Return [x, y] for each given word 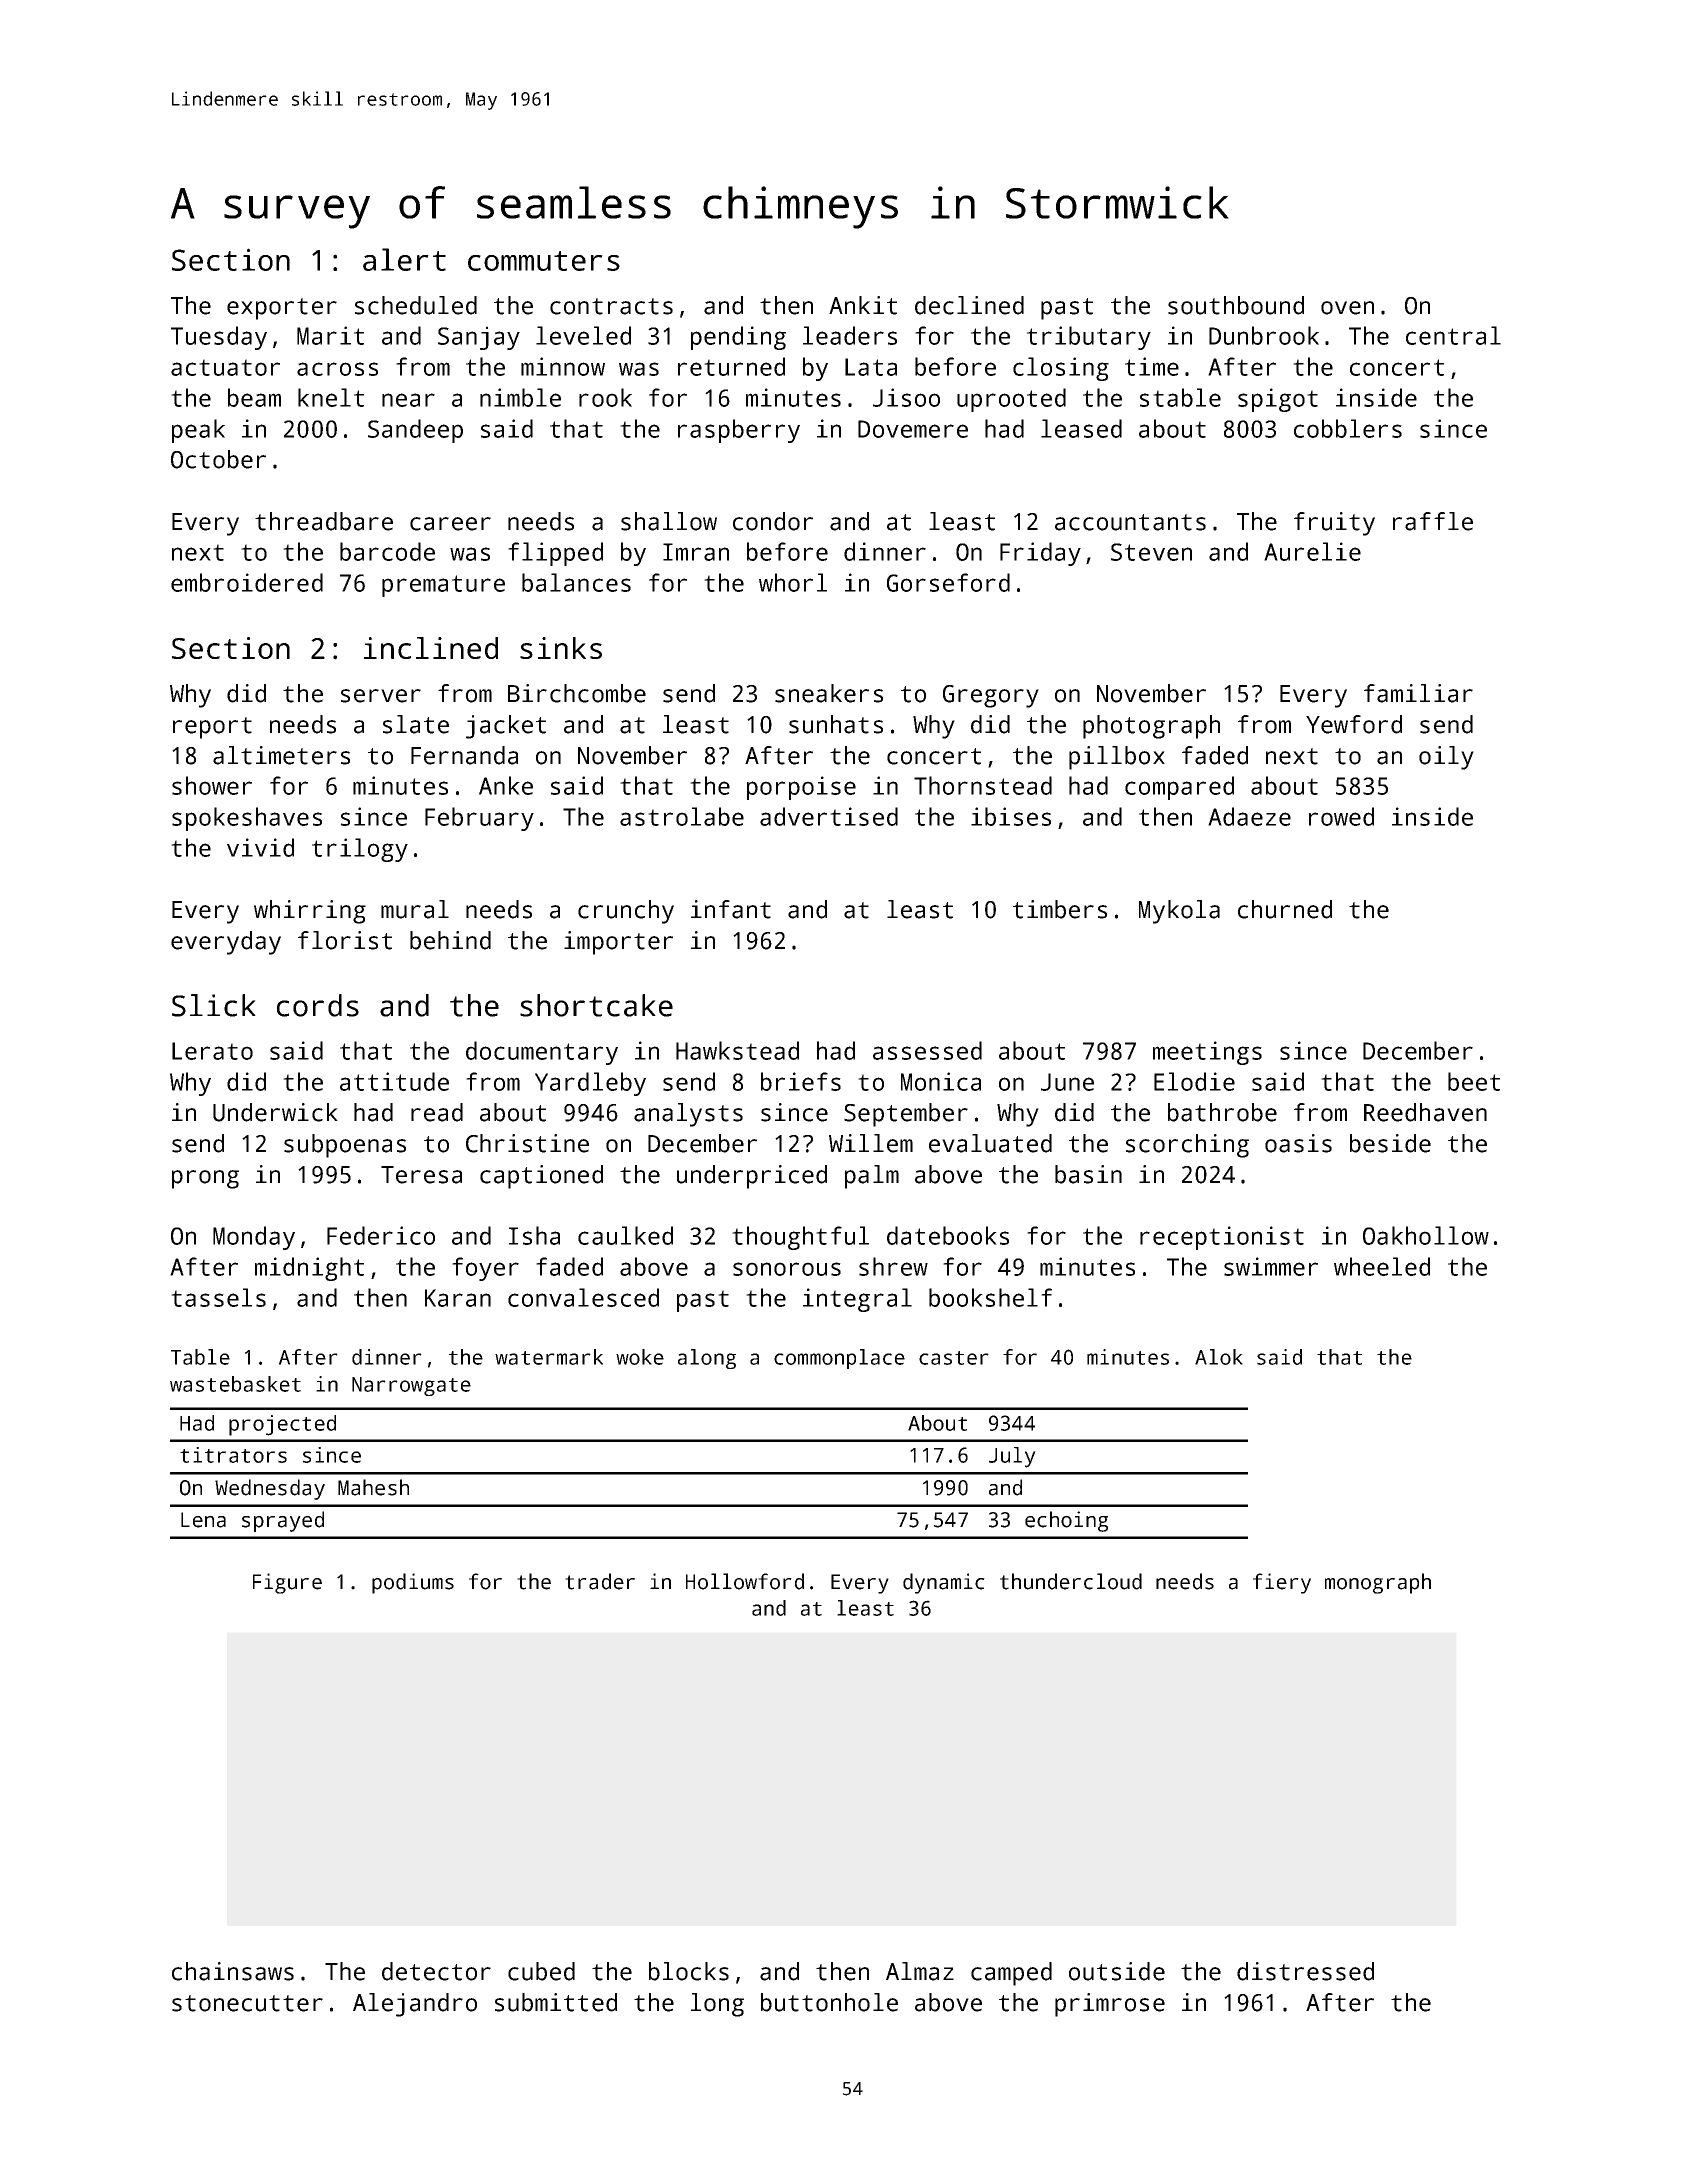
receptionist [1222, 1238]
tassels [218, 1297]
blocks [689, 1971]
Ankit [863, 305]
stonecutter [247, 2003]
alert [404, 259]
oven [1347, 308]
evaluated [990, 1143]
